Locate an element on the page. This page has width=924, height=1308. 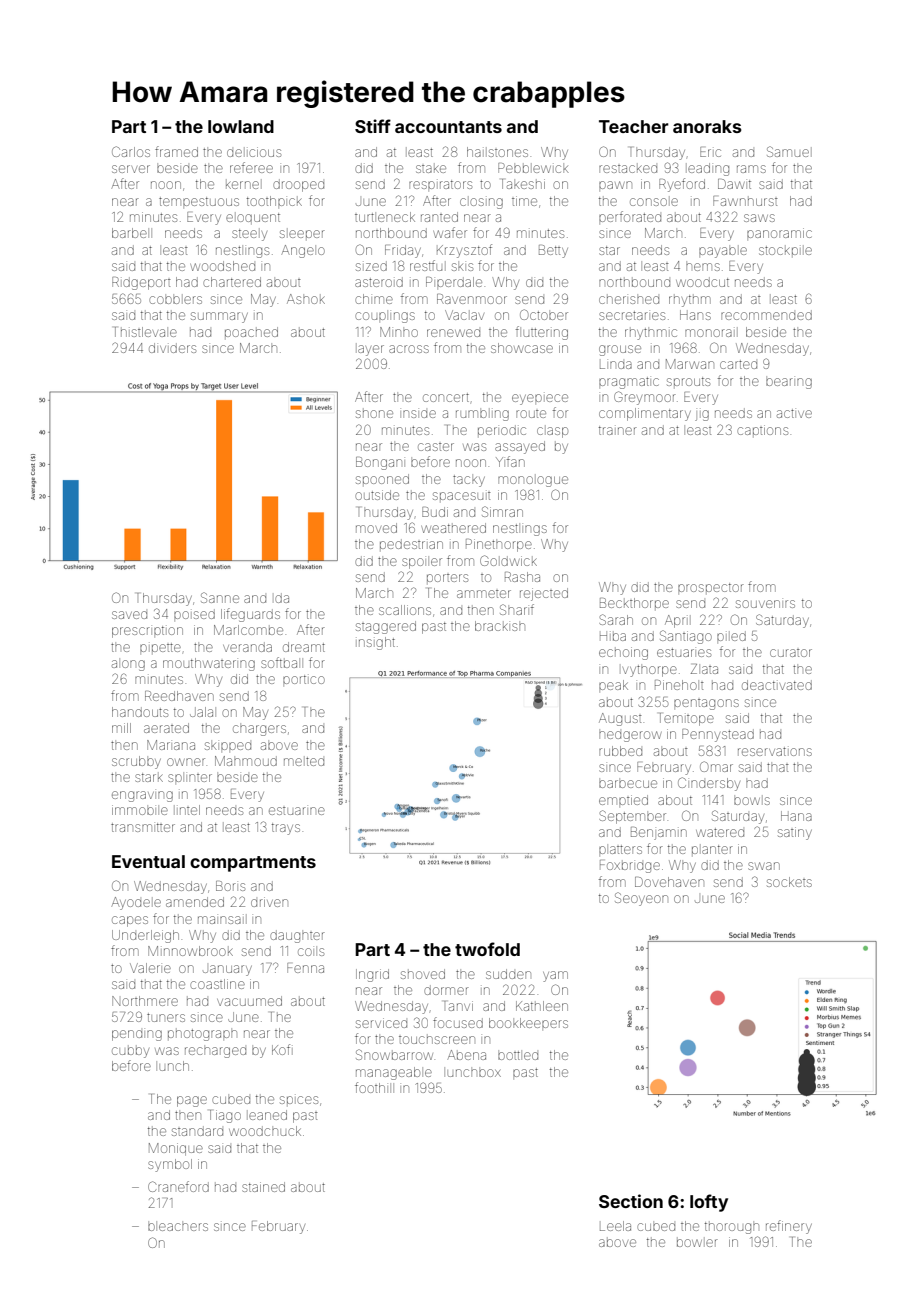
transmitter is located at coordinates (143, 827).
